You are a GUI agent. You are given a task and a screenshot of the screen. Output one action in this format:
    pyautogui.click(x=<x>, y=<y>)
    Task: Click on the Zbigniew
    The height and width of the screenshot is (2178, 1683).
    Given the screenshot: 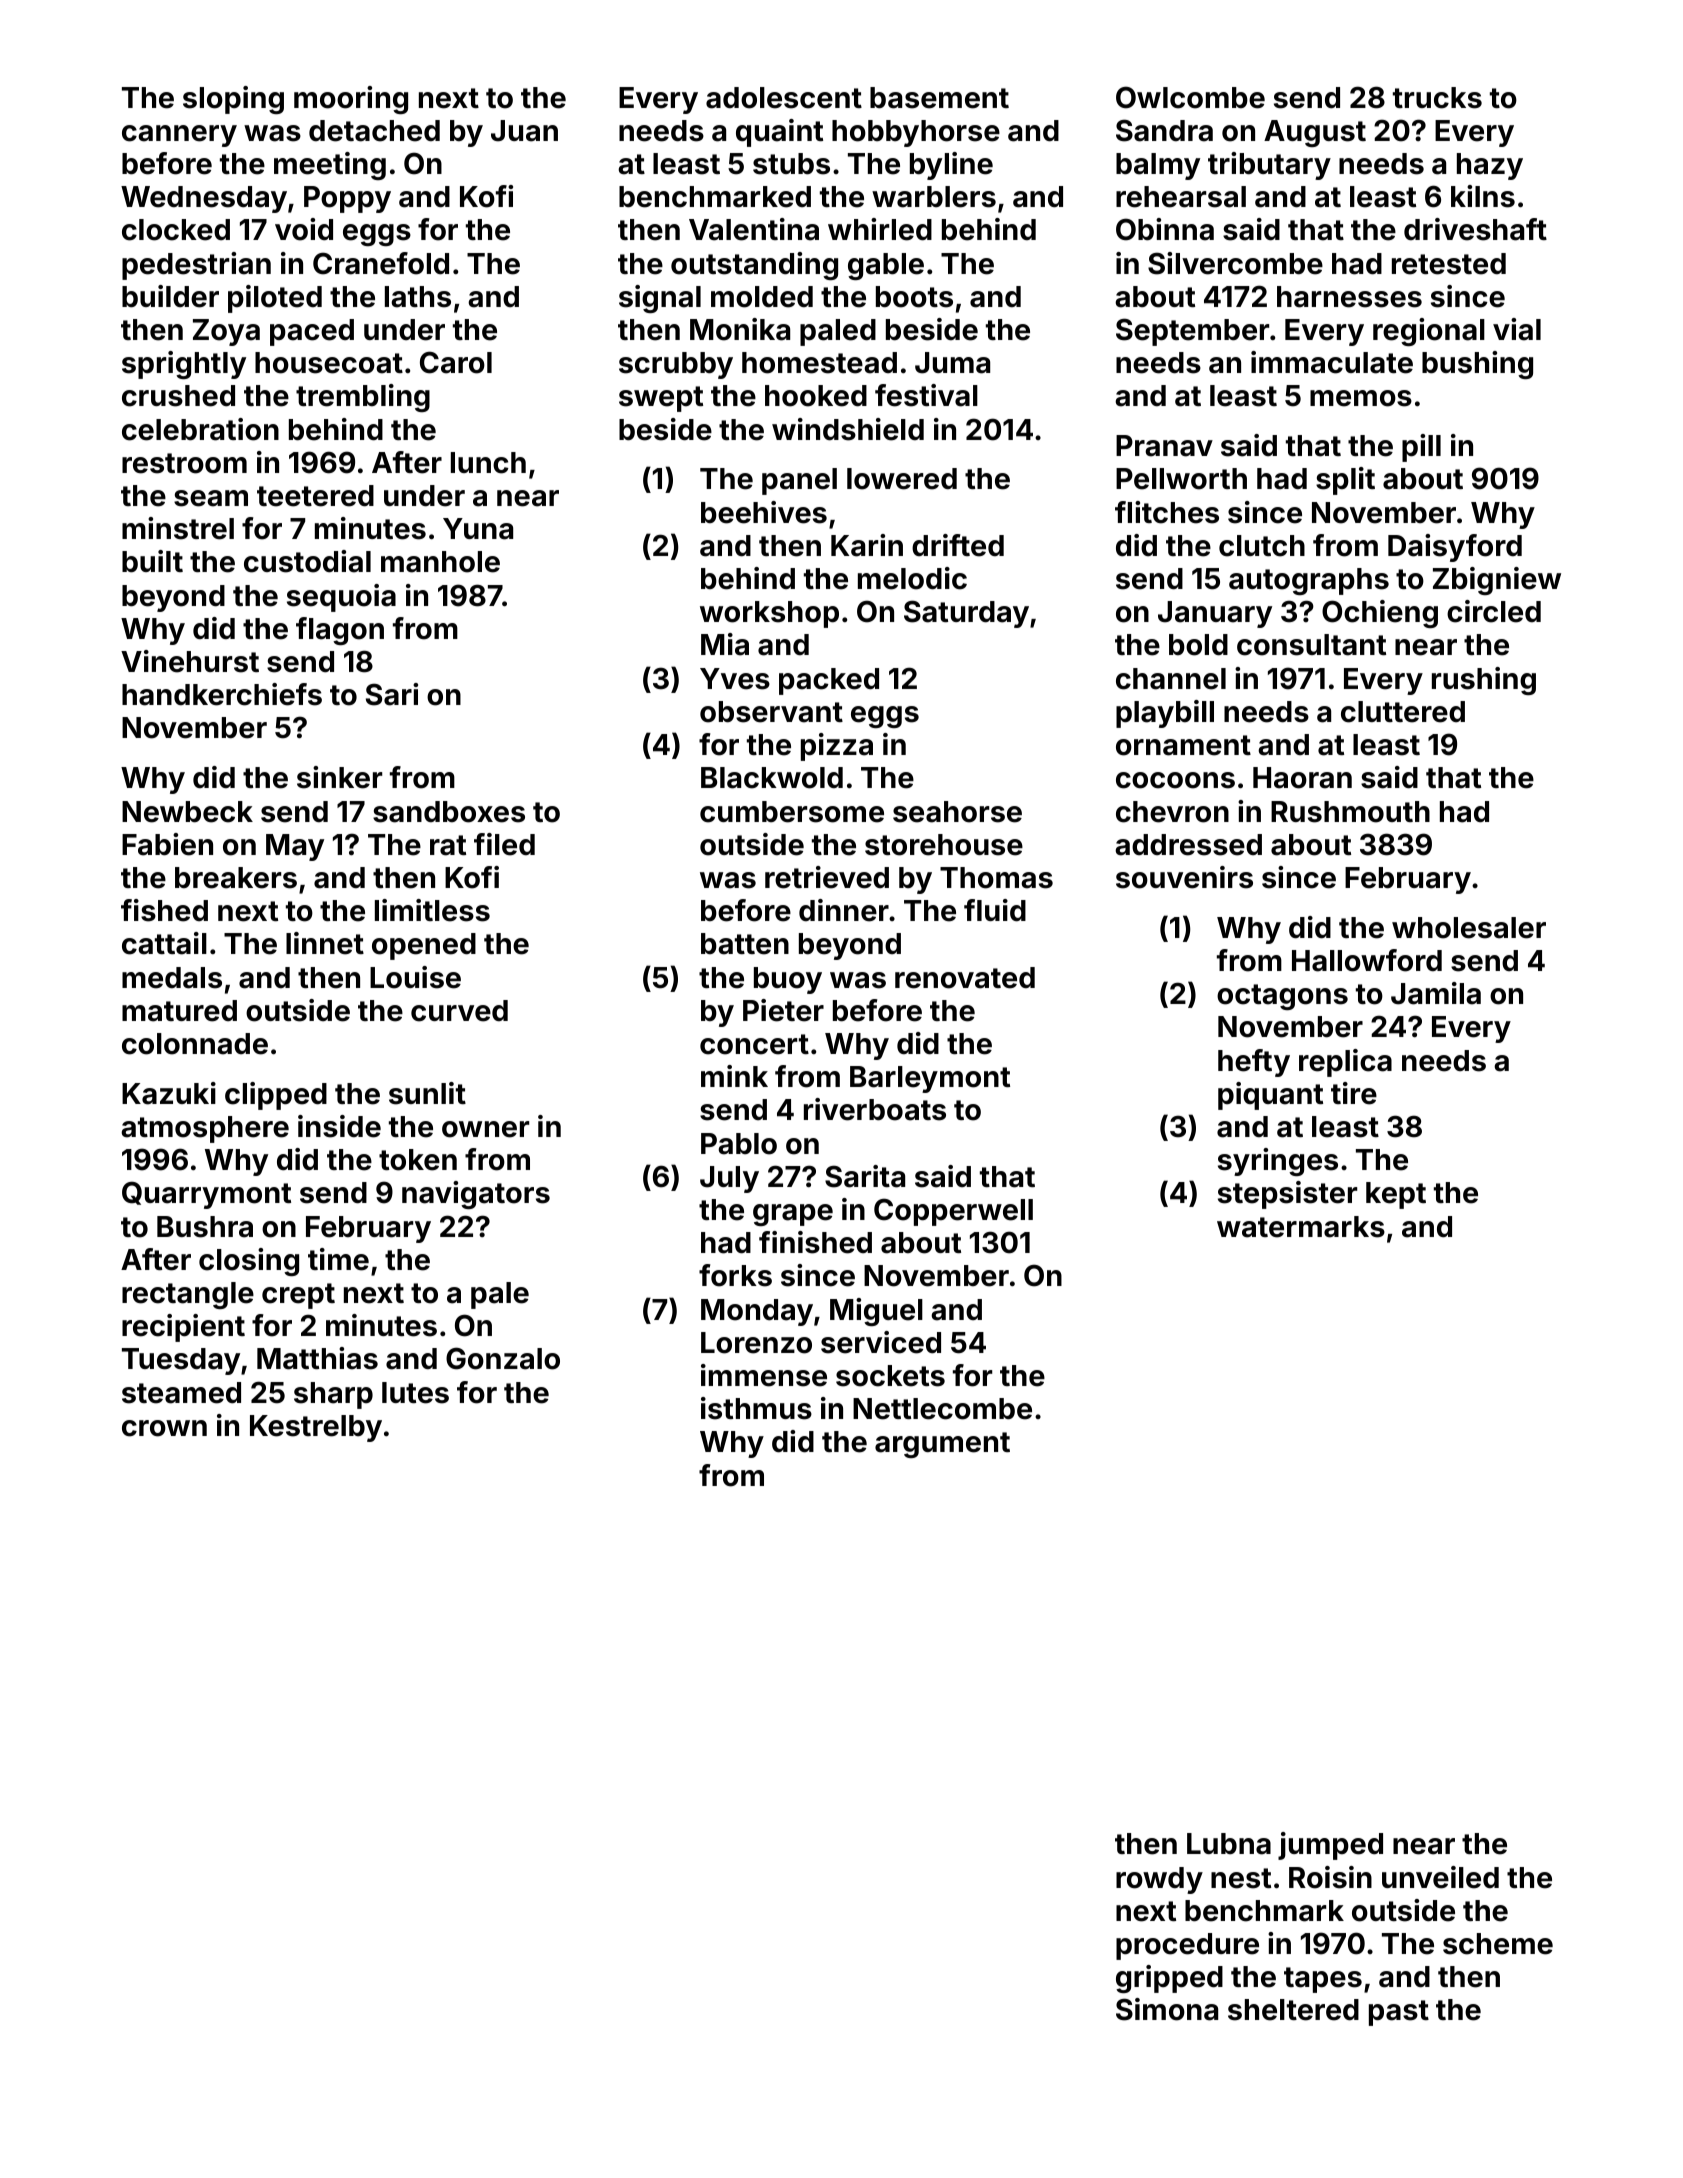 What is the action you would take?
    pyautogui.click(x=1497, y=581)
